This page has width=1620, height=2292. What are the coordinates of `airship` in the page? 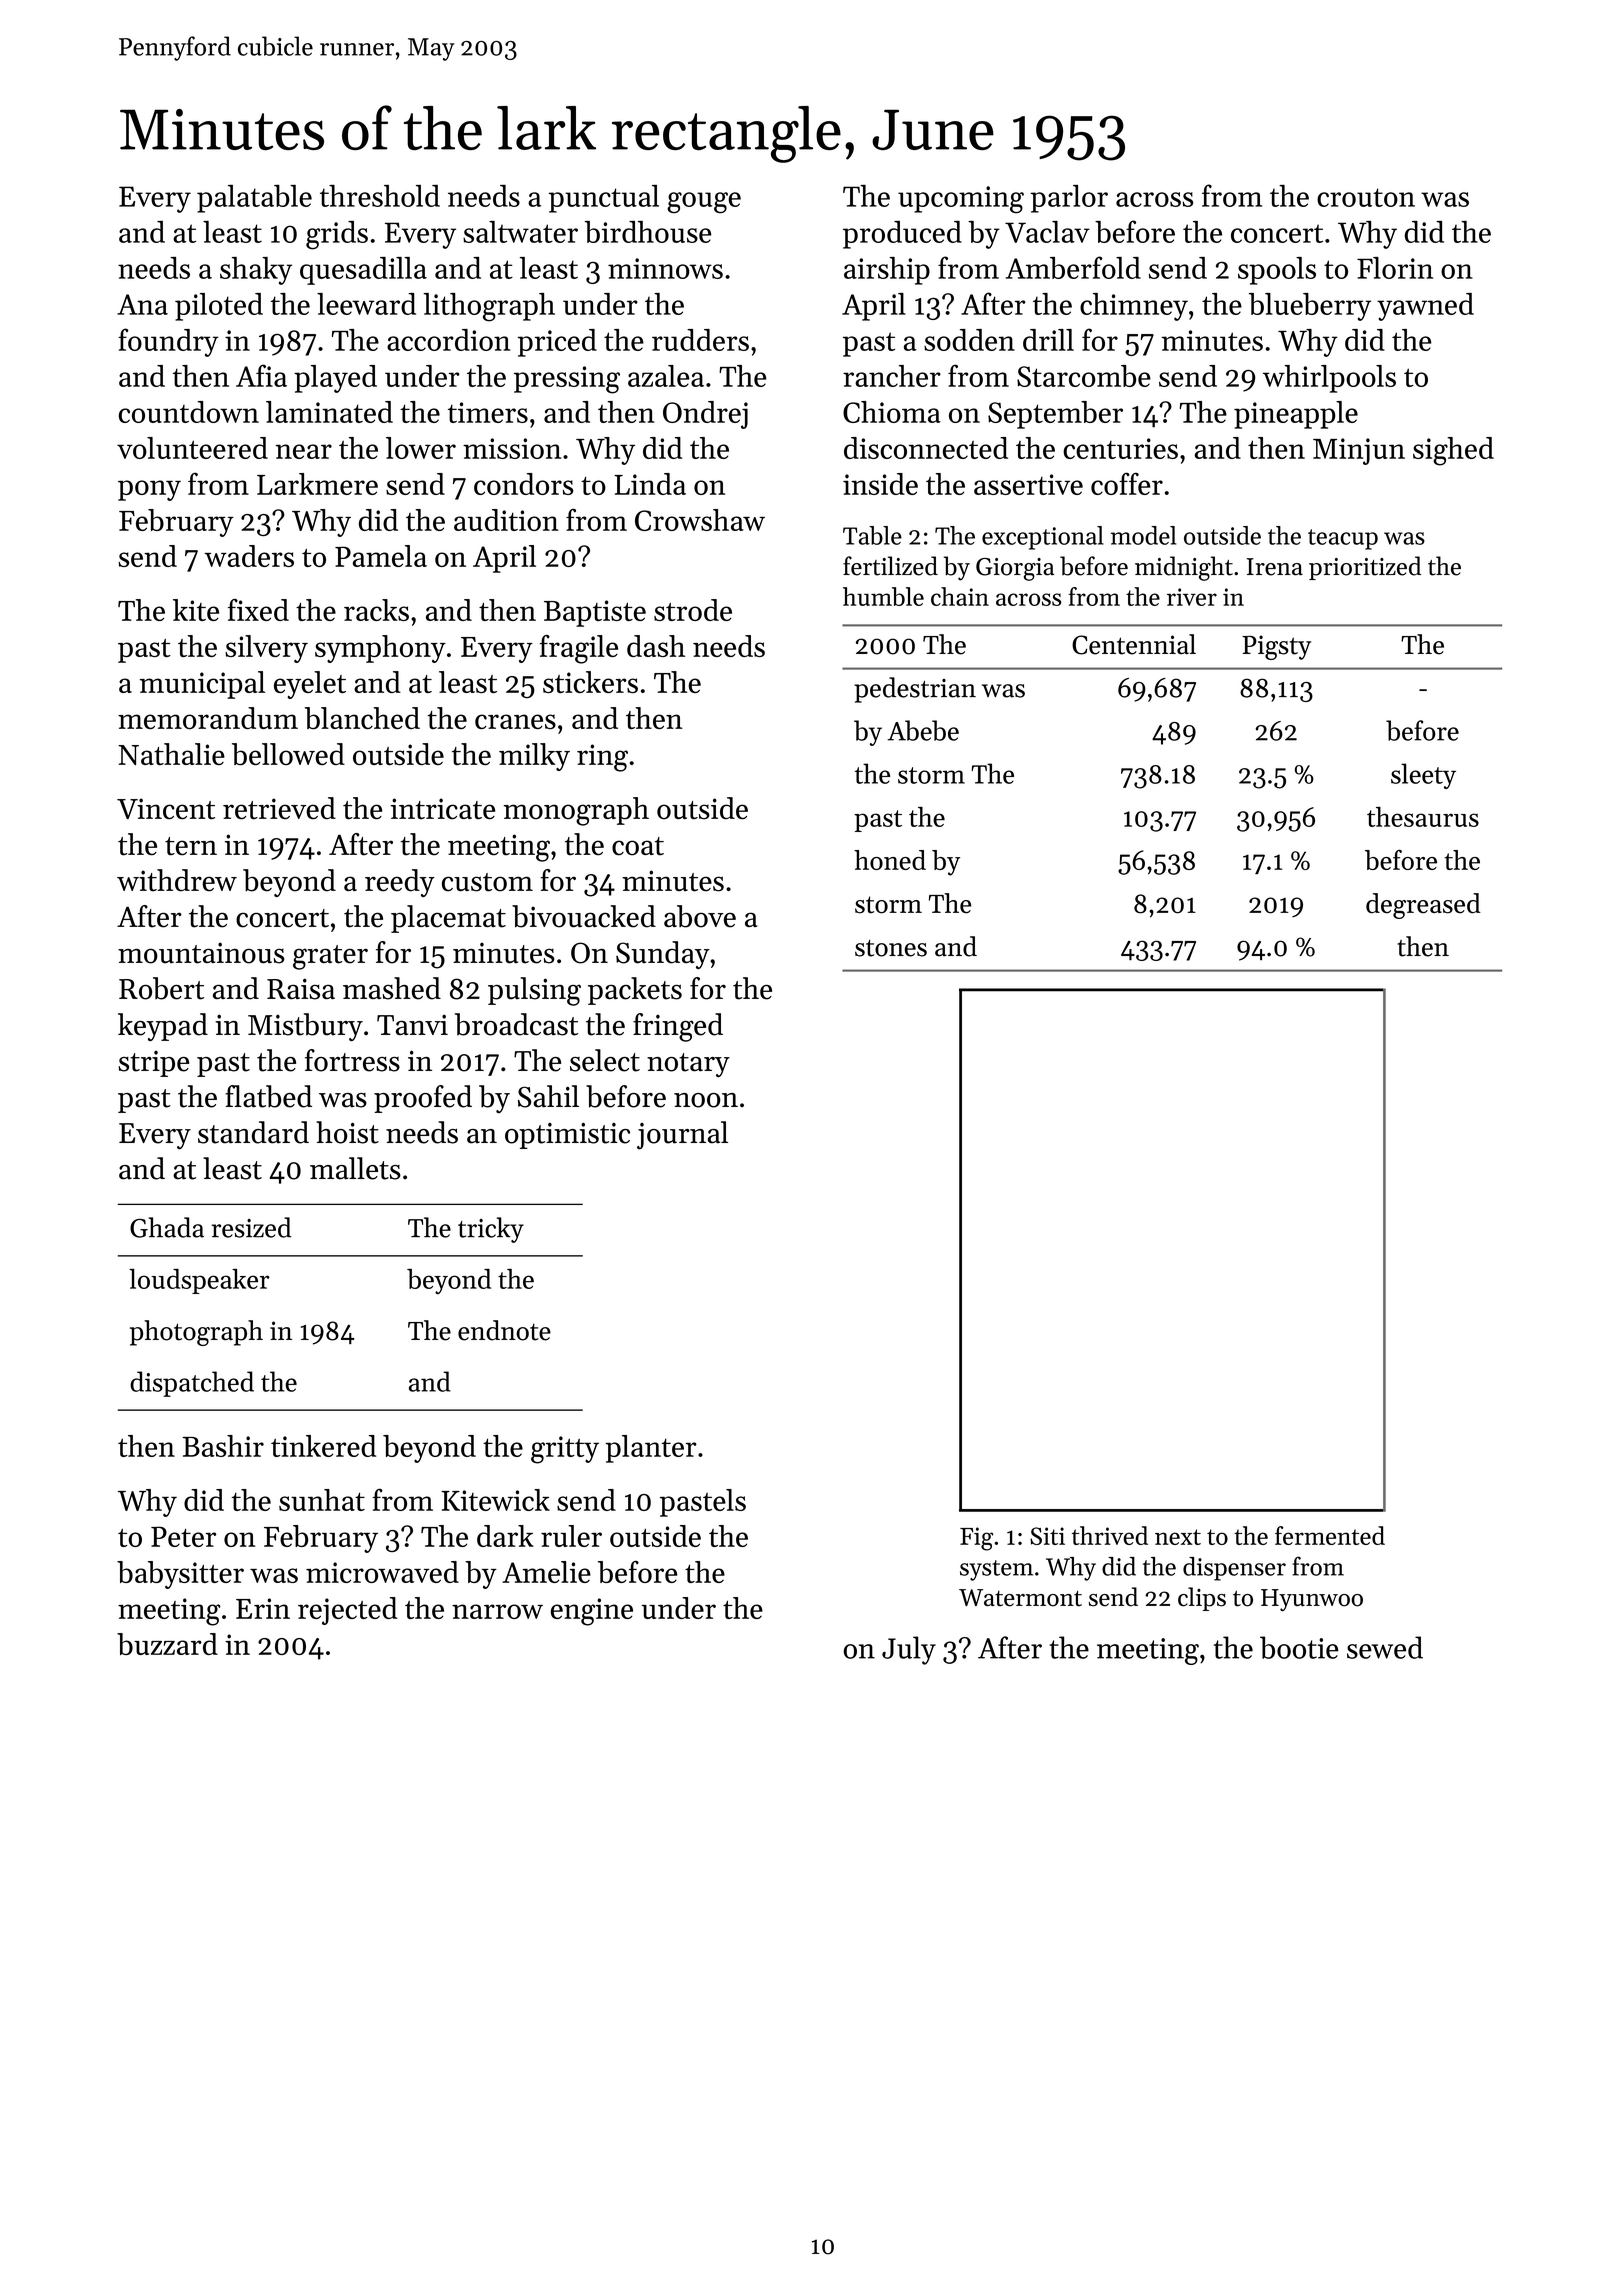 It's located at (887, 271).
